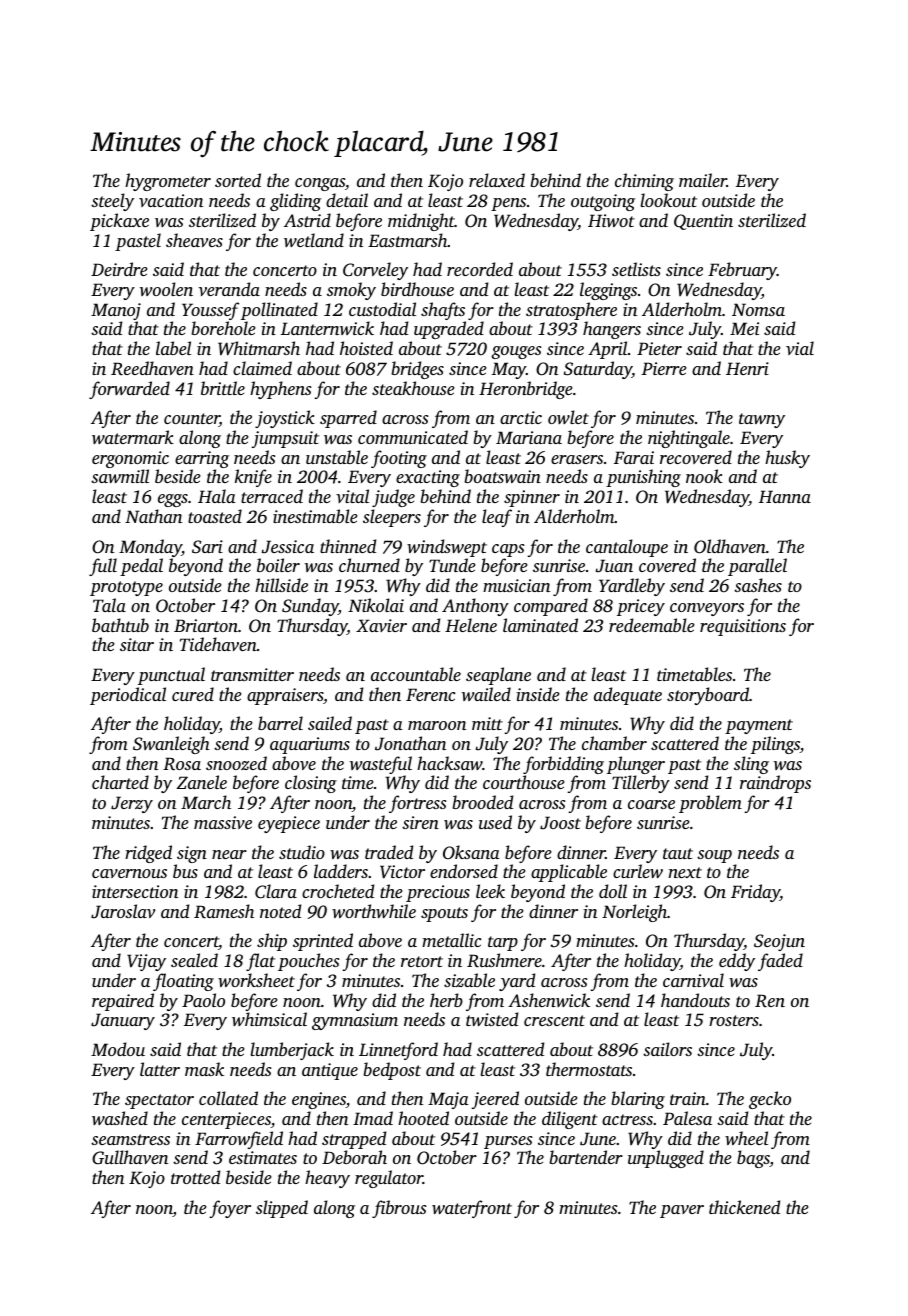 This document has width=908, height=1316. Describe the element at coordinates (285, 696) in the document. I see `appraisers` at that location.
